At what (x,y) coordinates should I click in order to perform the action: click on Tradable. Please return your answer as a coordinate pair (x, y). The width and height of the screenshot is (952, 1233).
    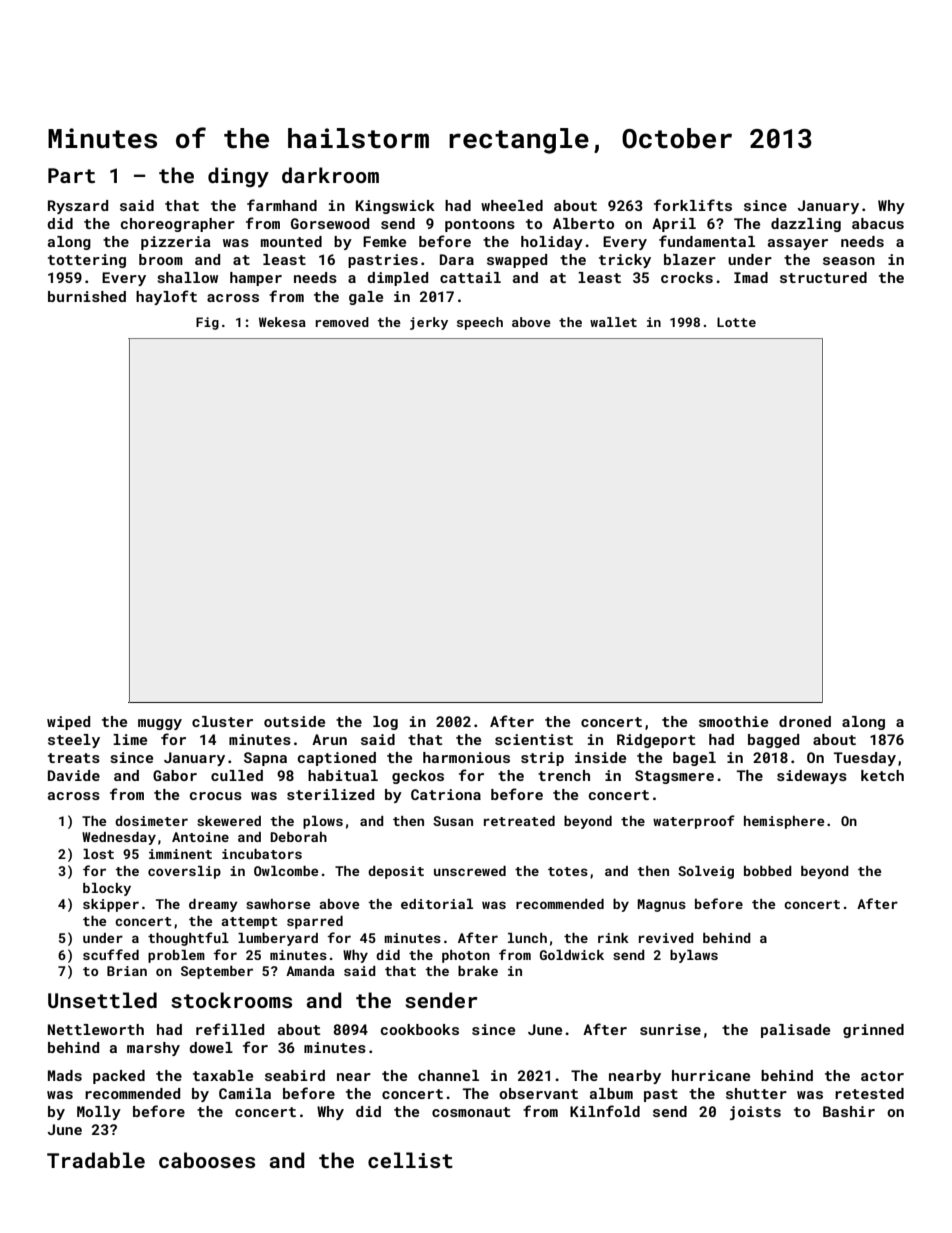
    Looking at the image, I should click on (96, 1160).
